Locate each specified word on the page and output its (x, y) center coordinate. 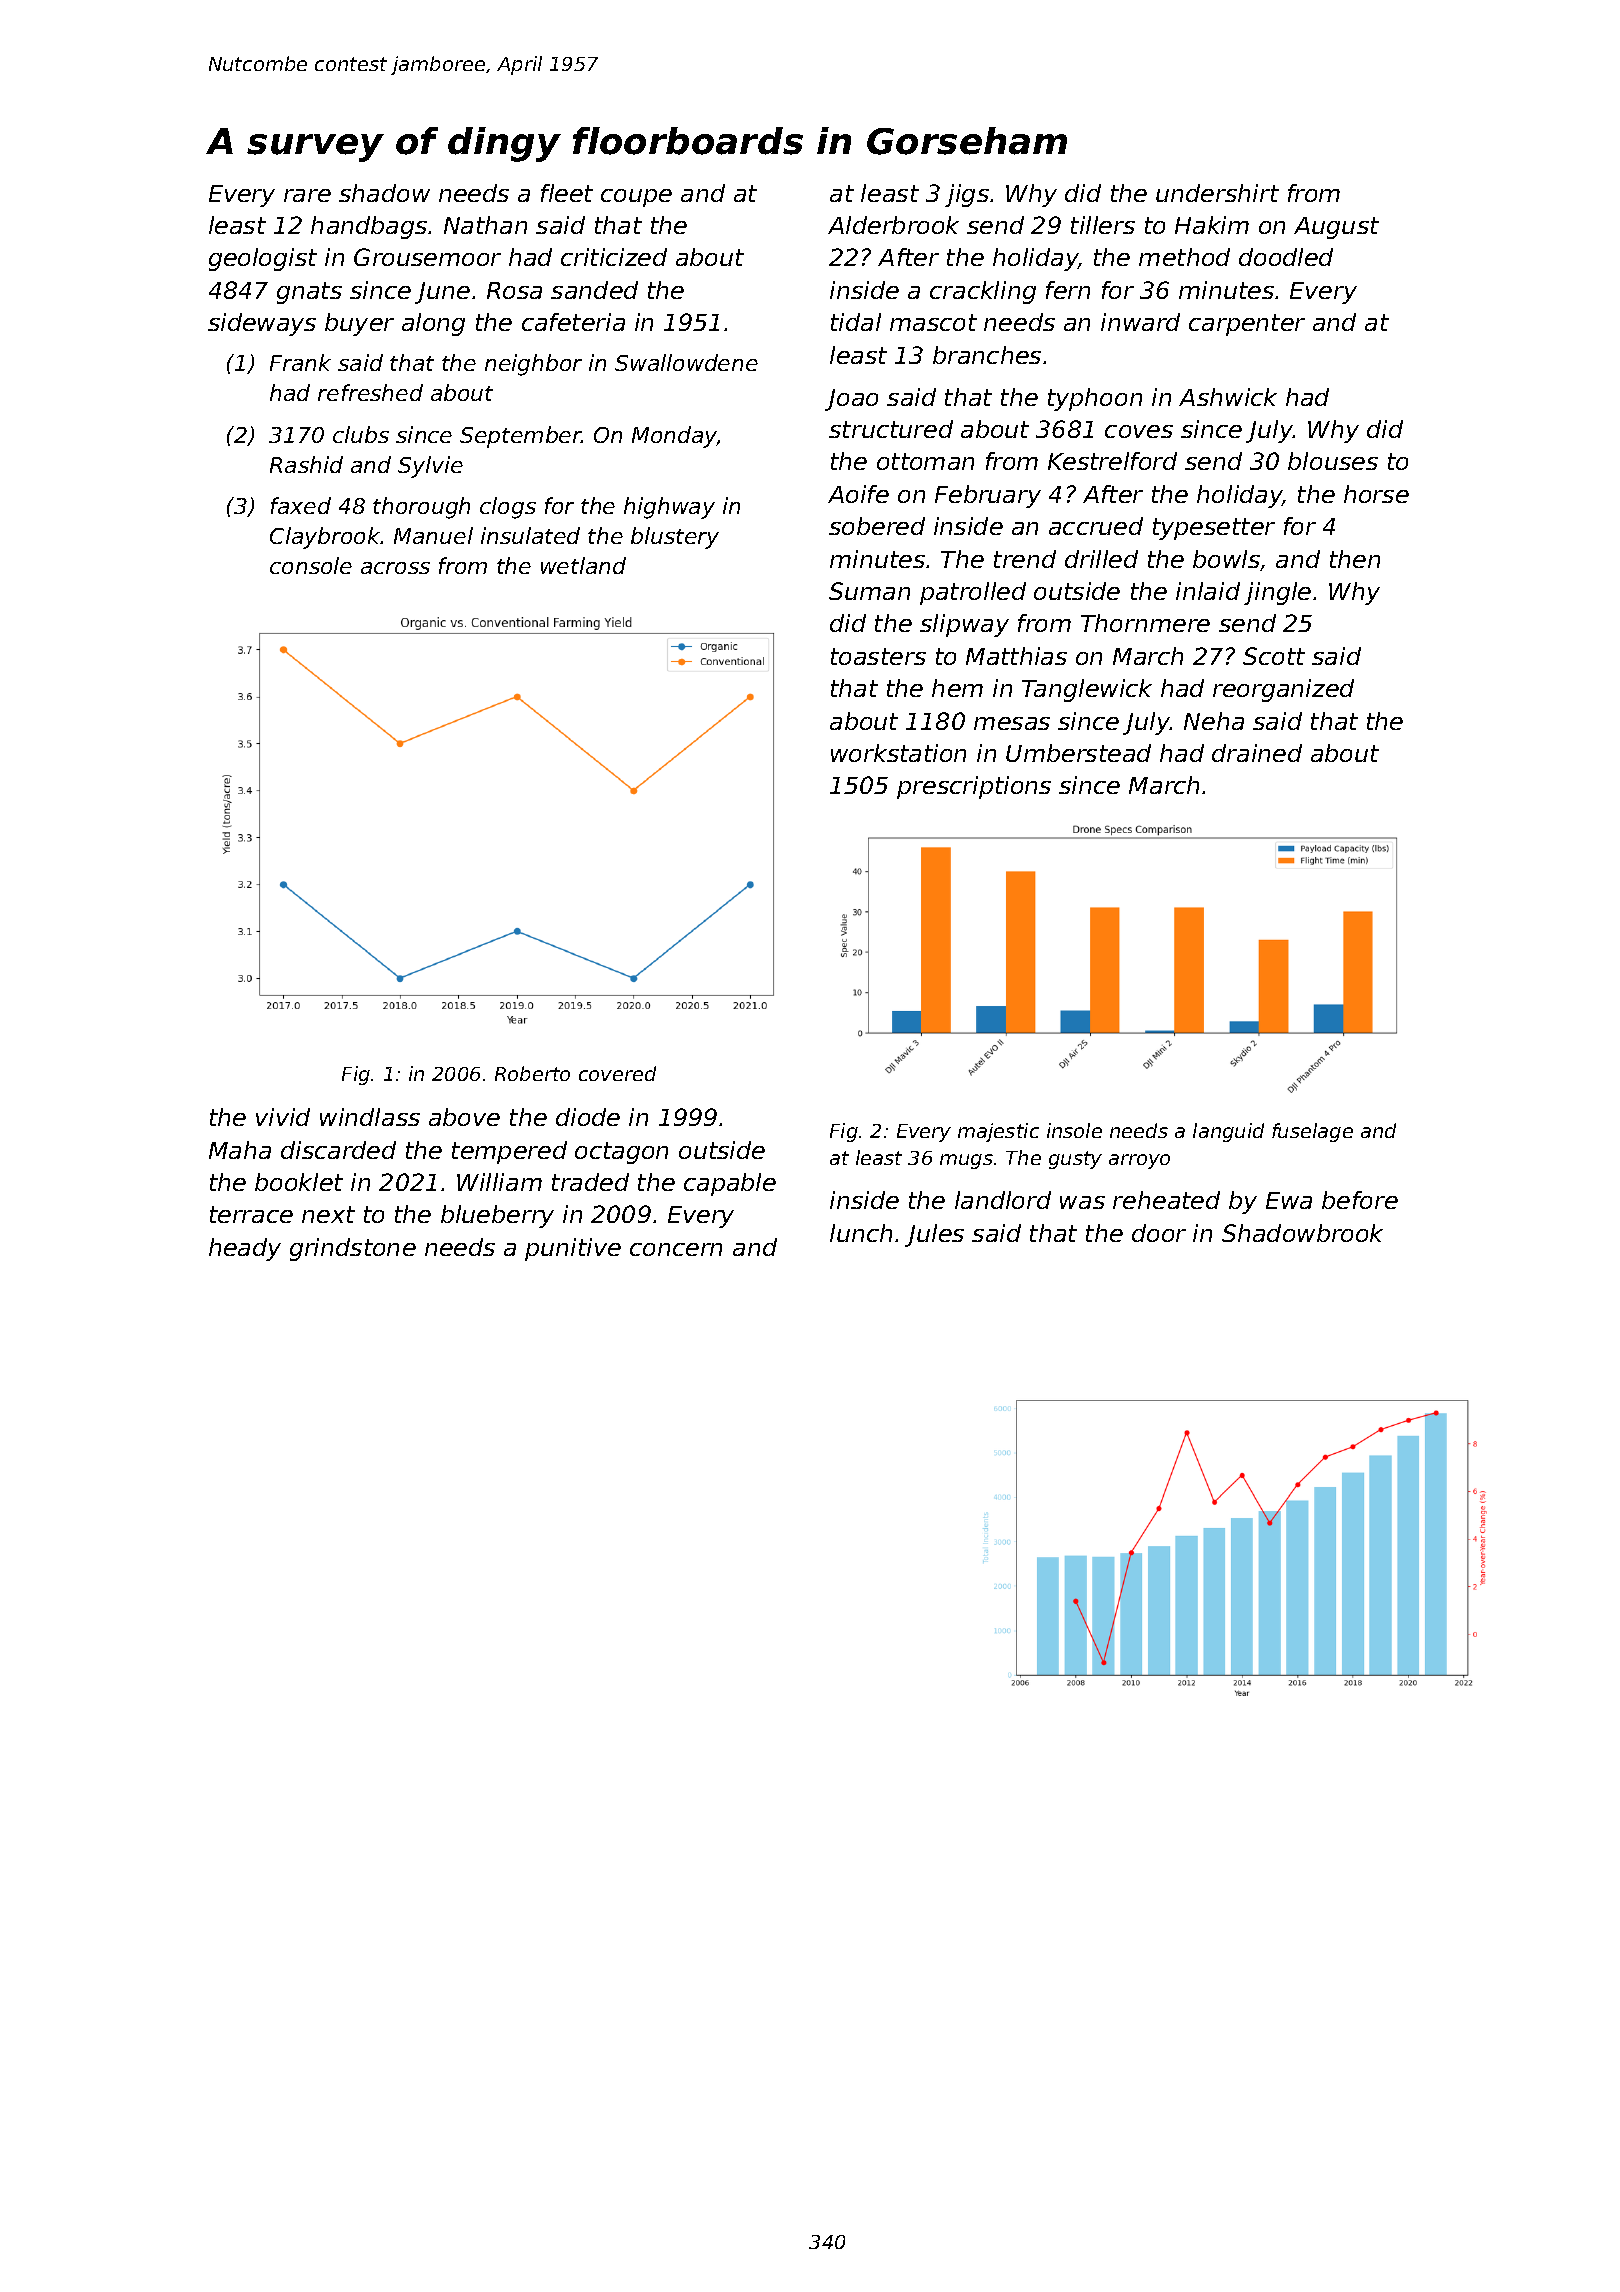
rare (307, 195)
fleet (567, 193)
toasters (878, 656)
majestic (998, 1132)
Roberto (532, 1073)
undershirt (1217, 193)
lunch (861, 1233)
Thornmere (1145, 623)
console (311, 565)
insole (1074, 1130)
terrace (251, 1214)
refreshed (370, 392)
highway (669, 508)
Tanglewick (1087, 690)
